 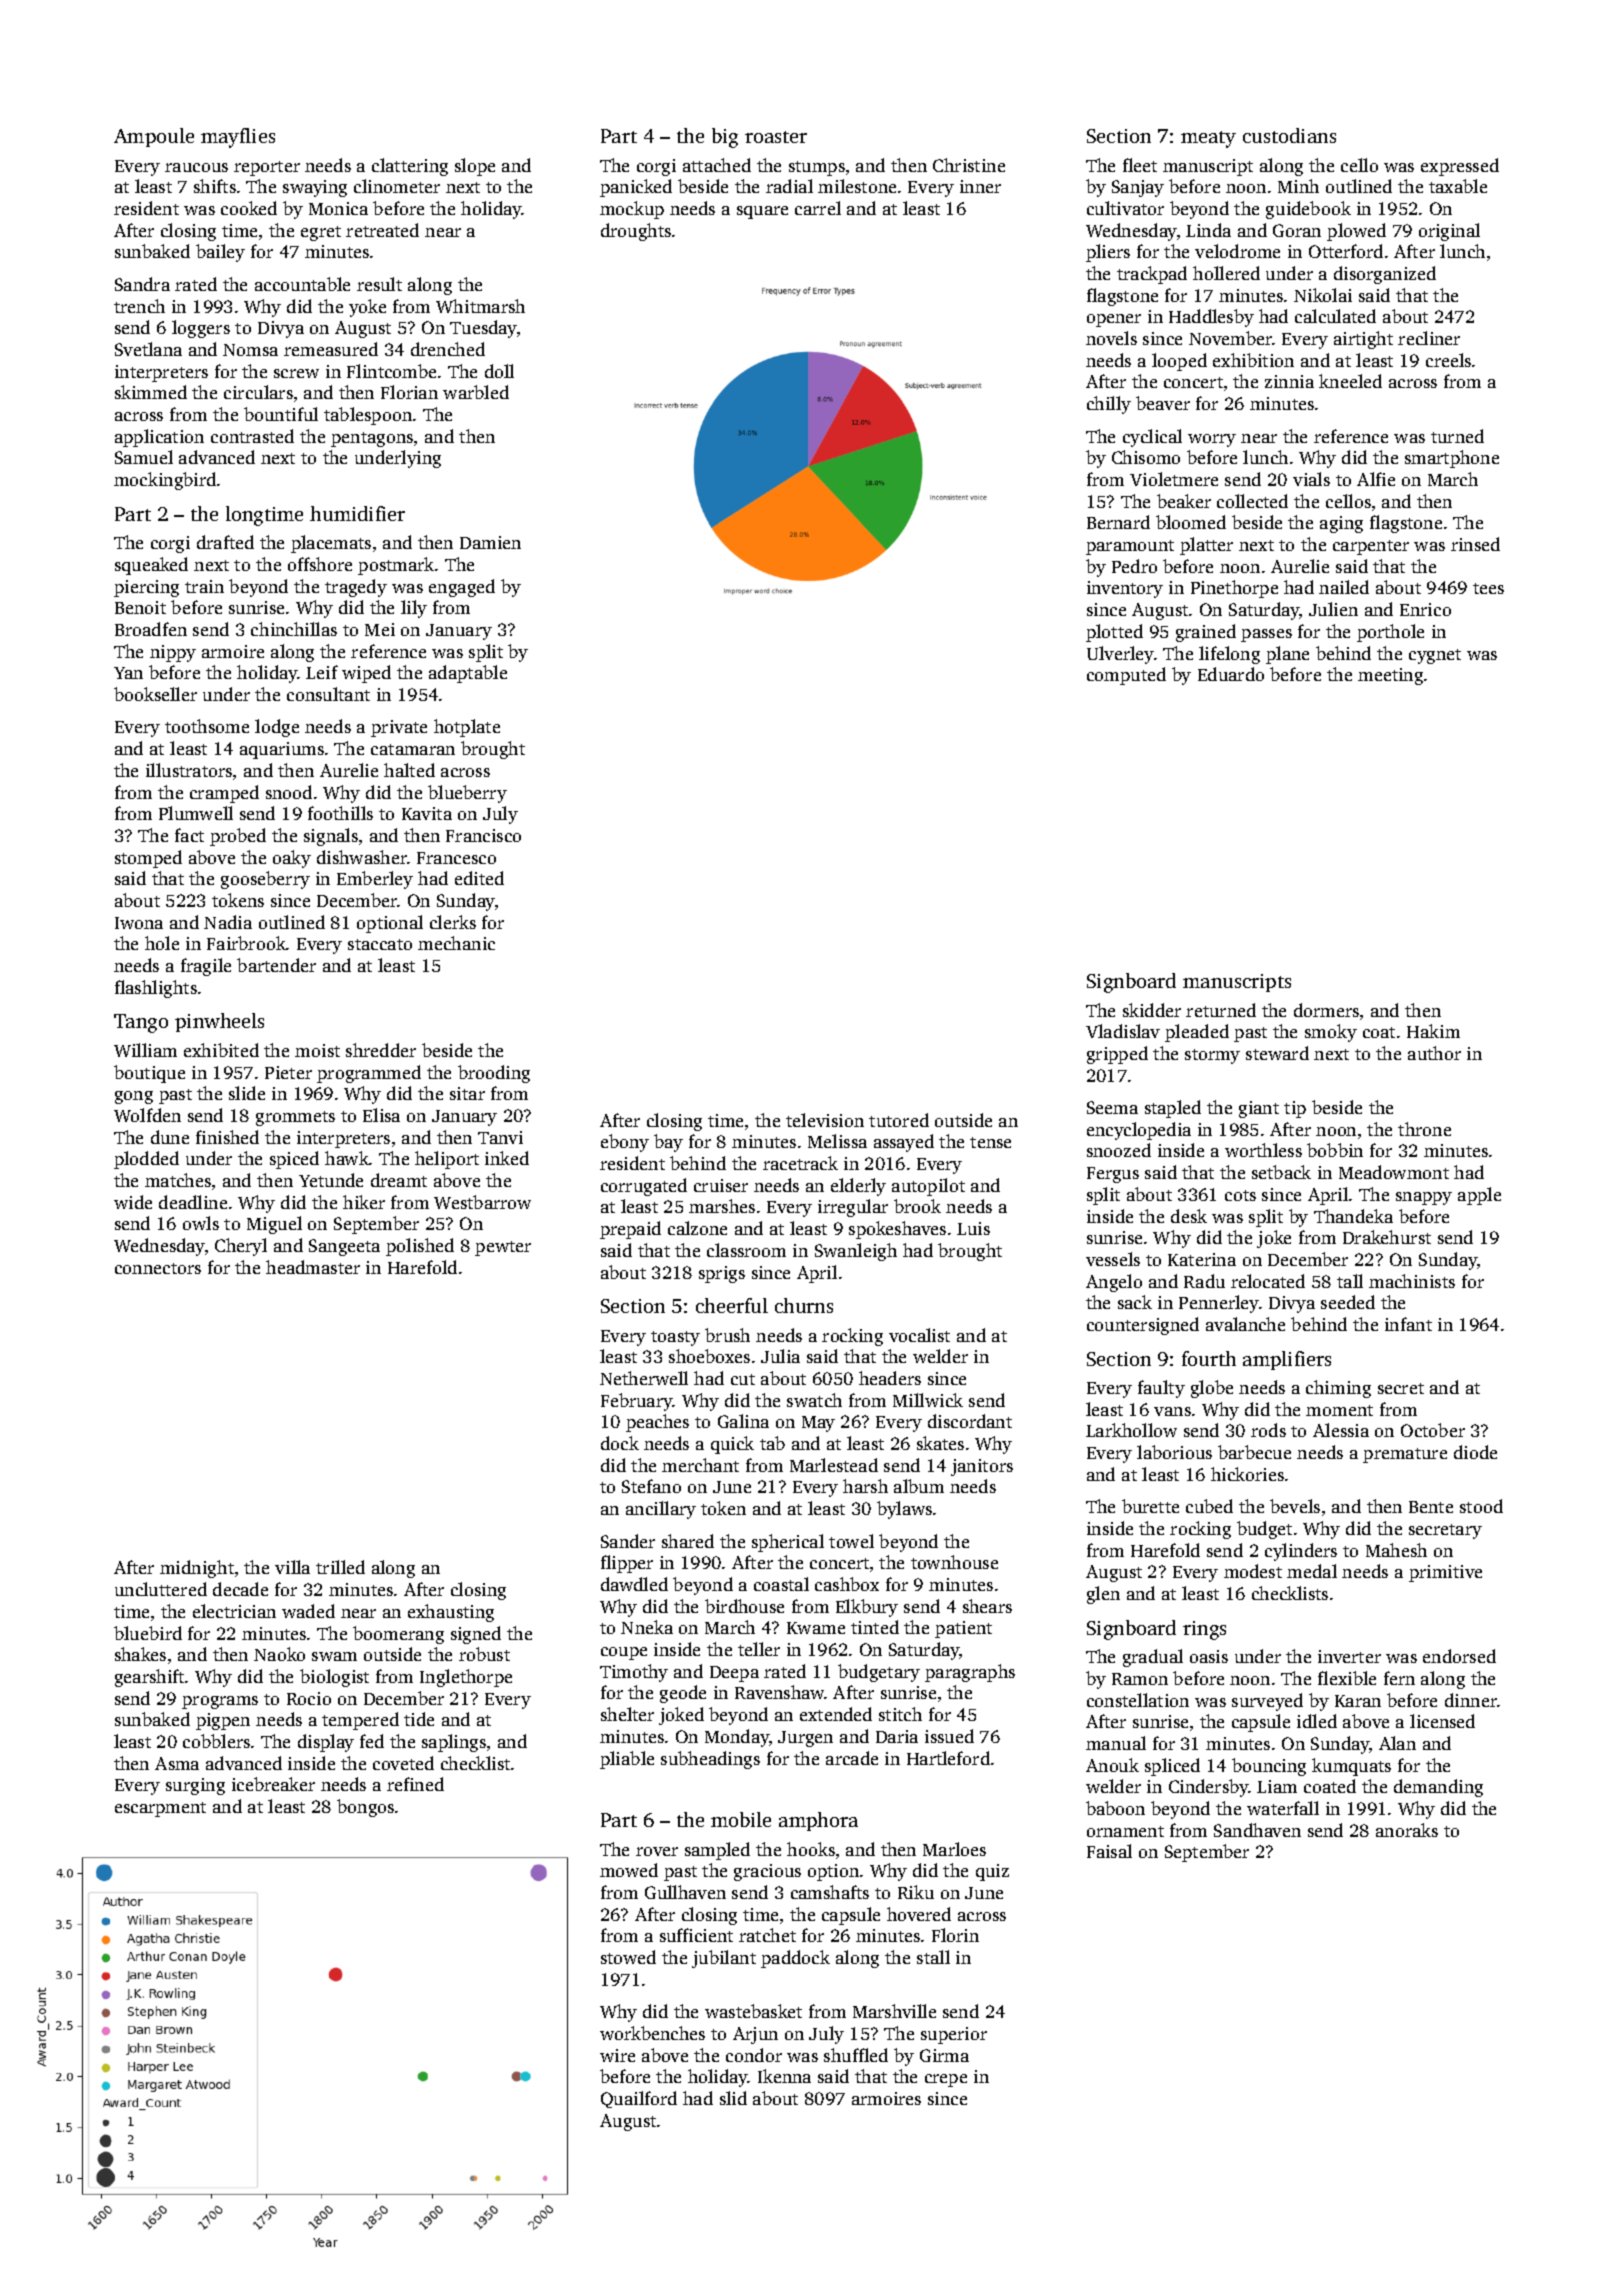 What do you see at coordinates (1253, 1571) in the document?
I see `modest` at bounding box center [1253, 1571].
